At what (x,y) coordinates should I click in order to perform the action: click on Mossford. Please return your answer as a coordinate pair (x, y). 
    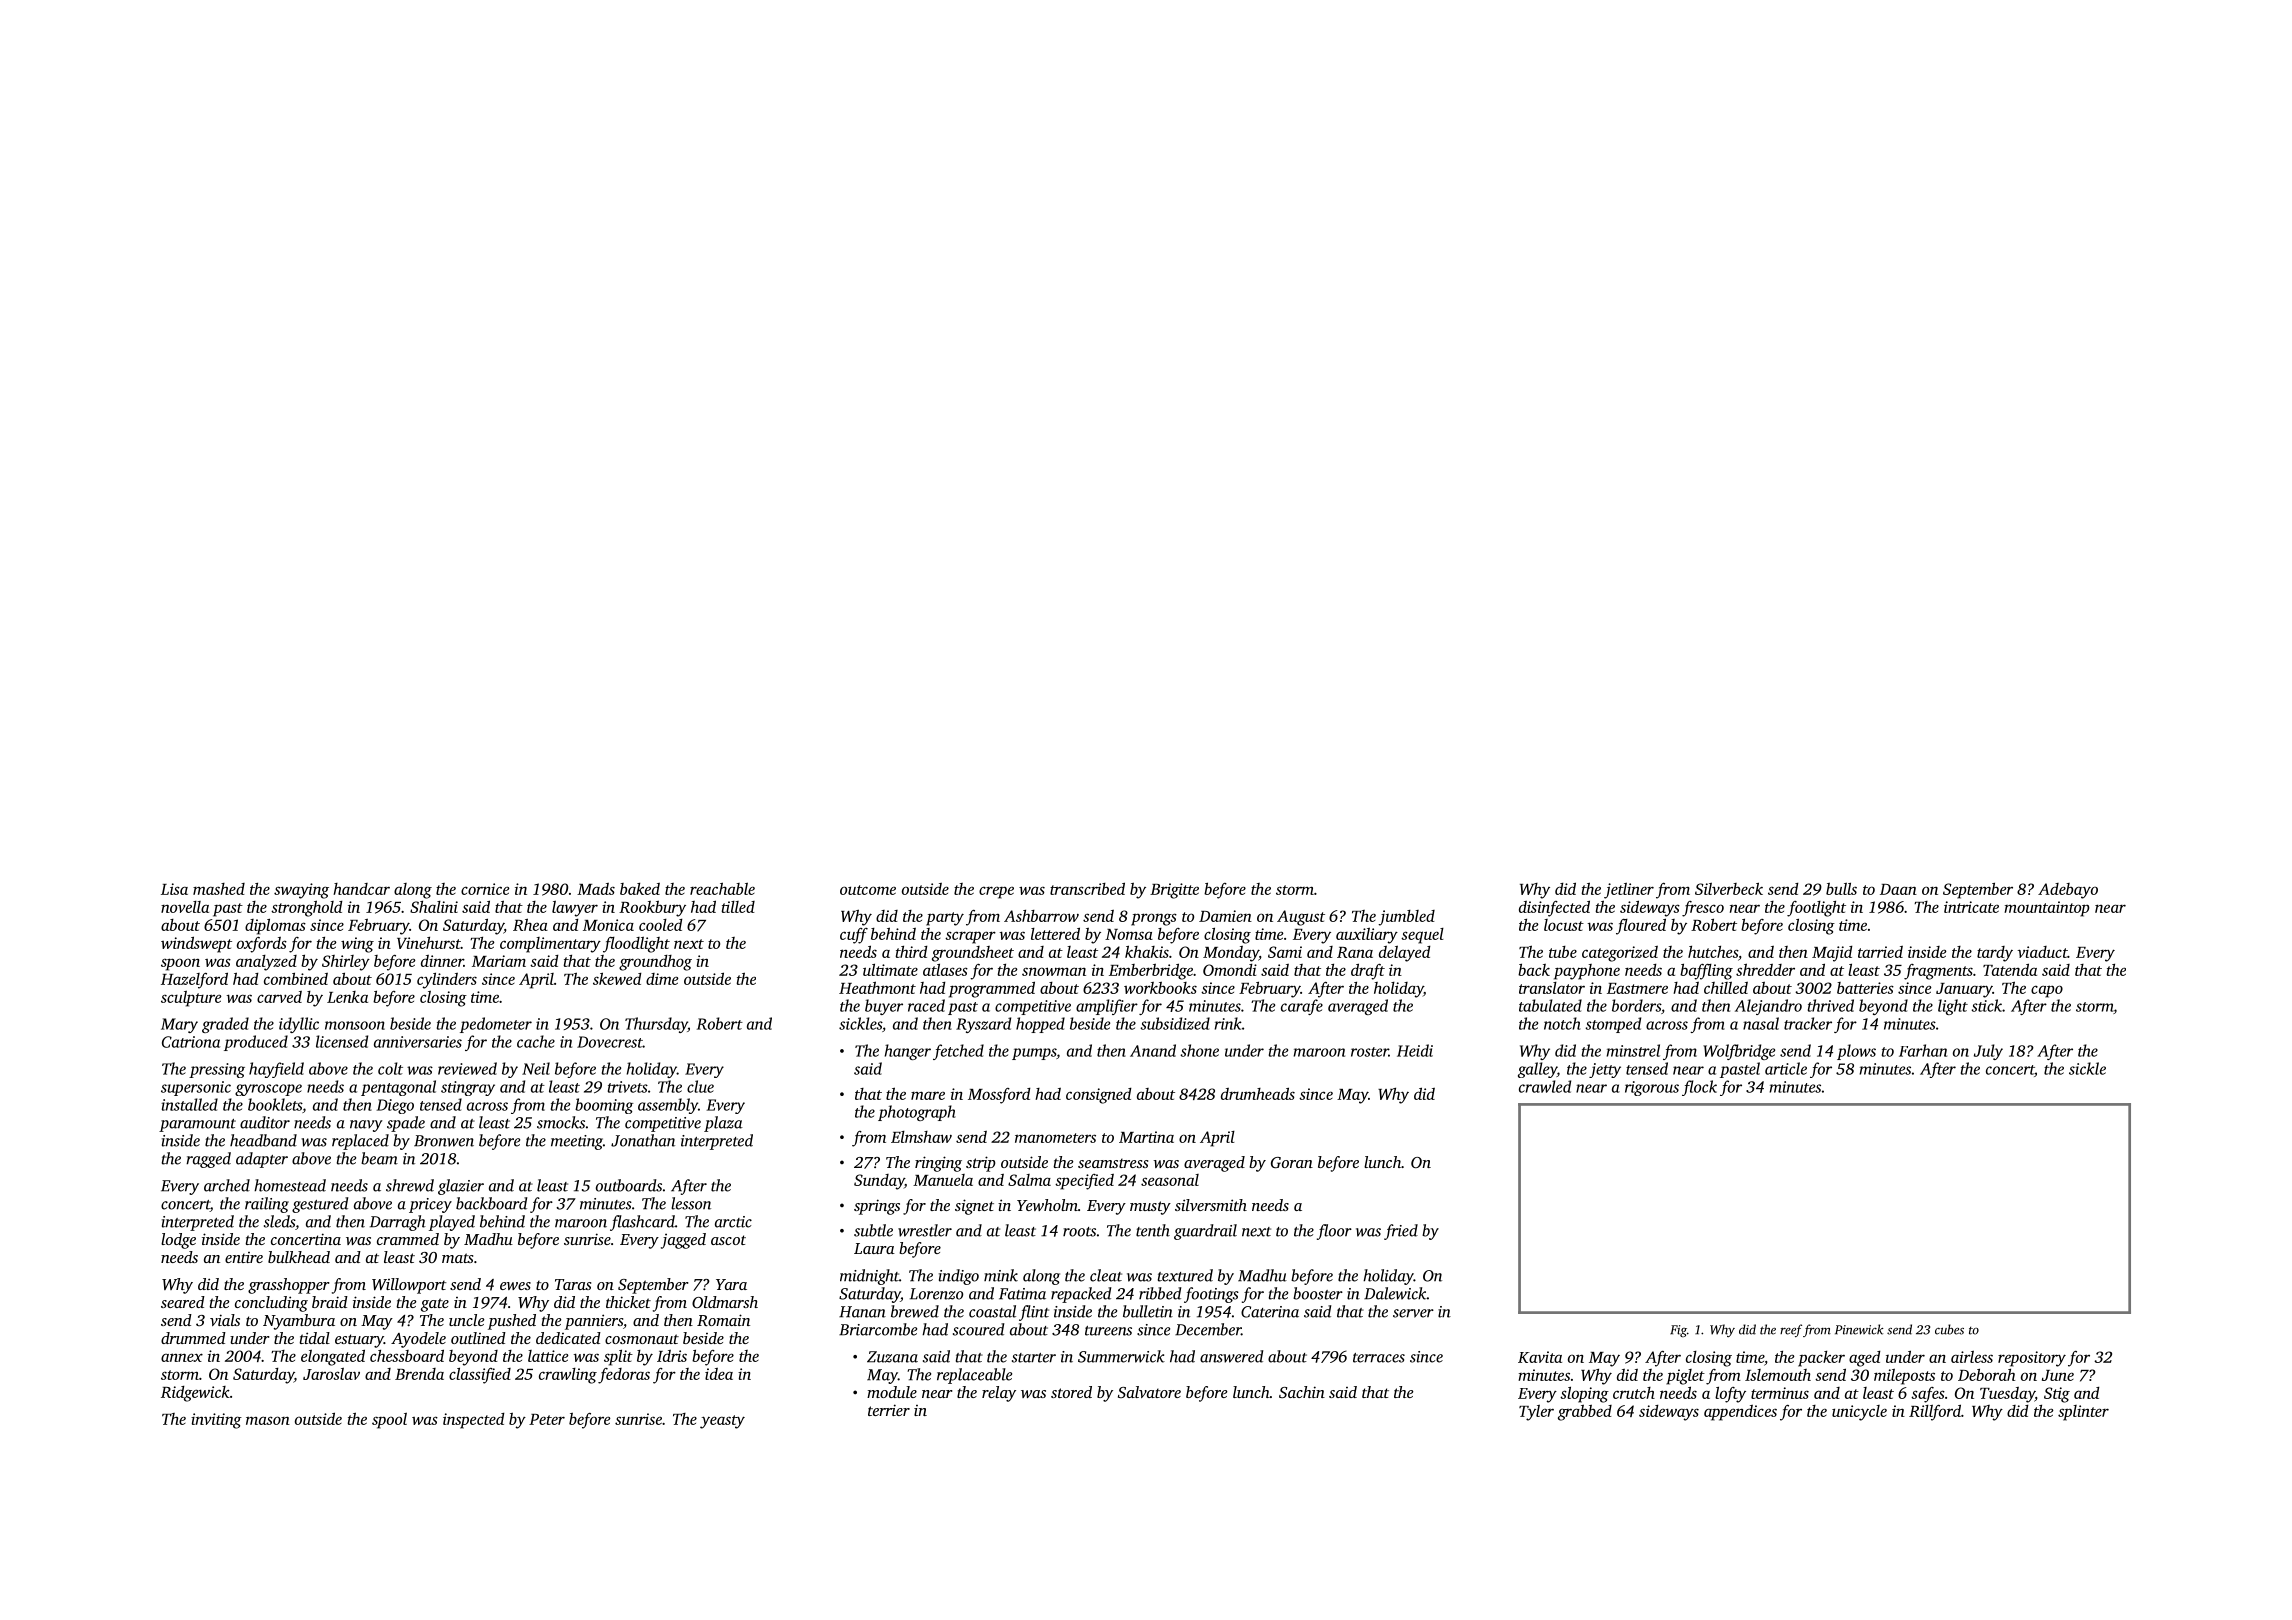
    Looking at the image, I should click on (999, 1096).
